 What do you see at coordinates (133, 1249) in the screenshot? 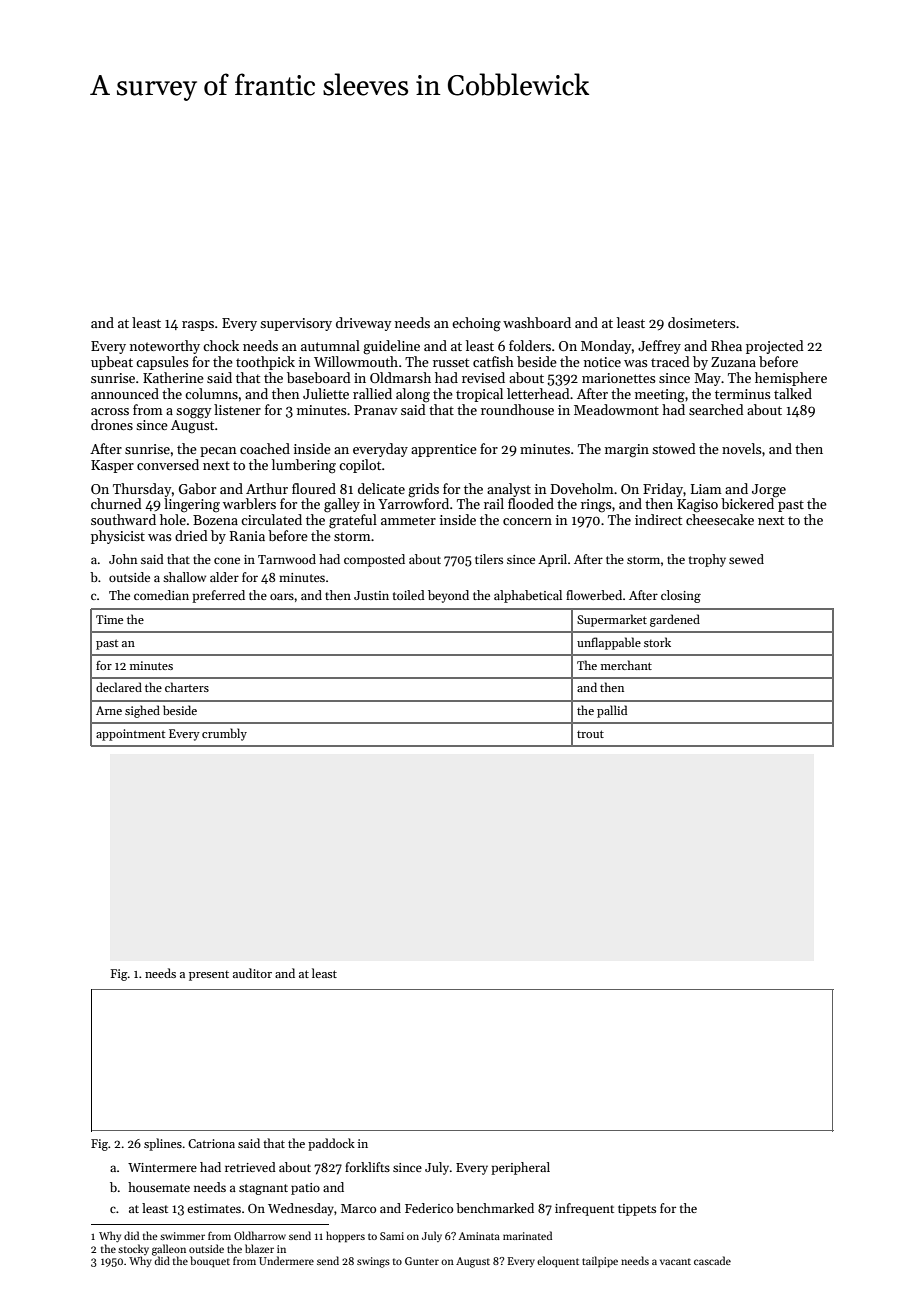
I see `stocky` at bounding box center [133, 1249].
